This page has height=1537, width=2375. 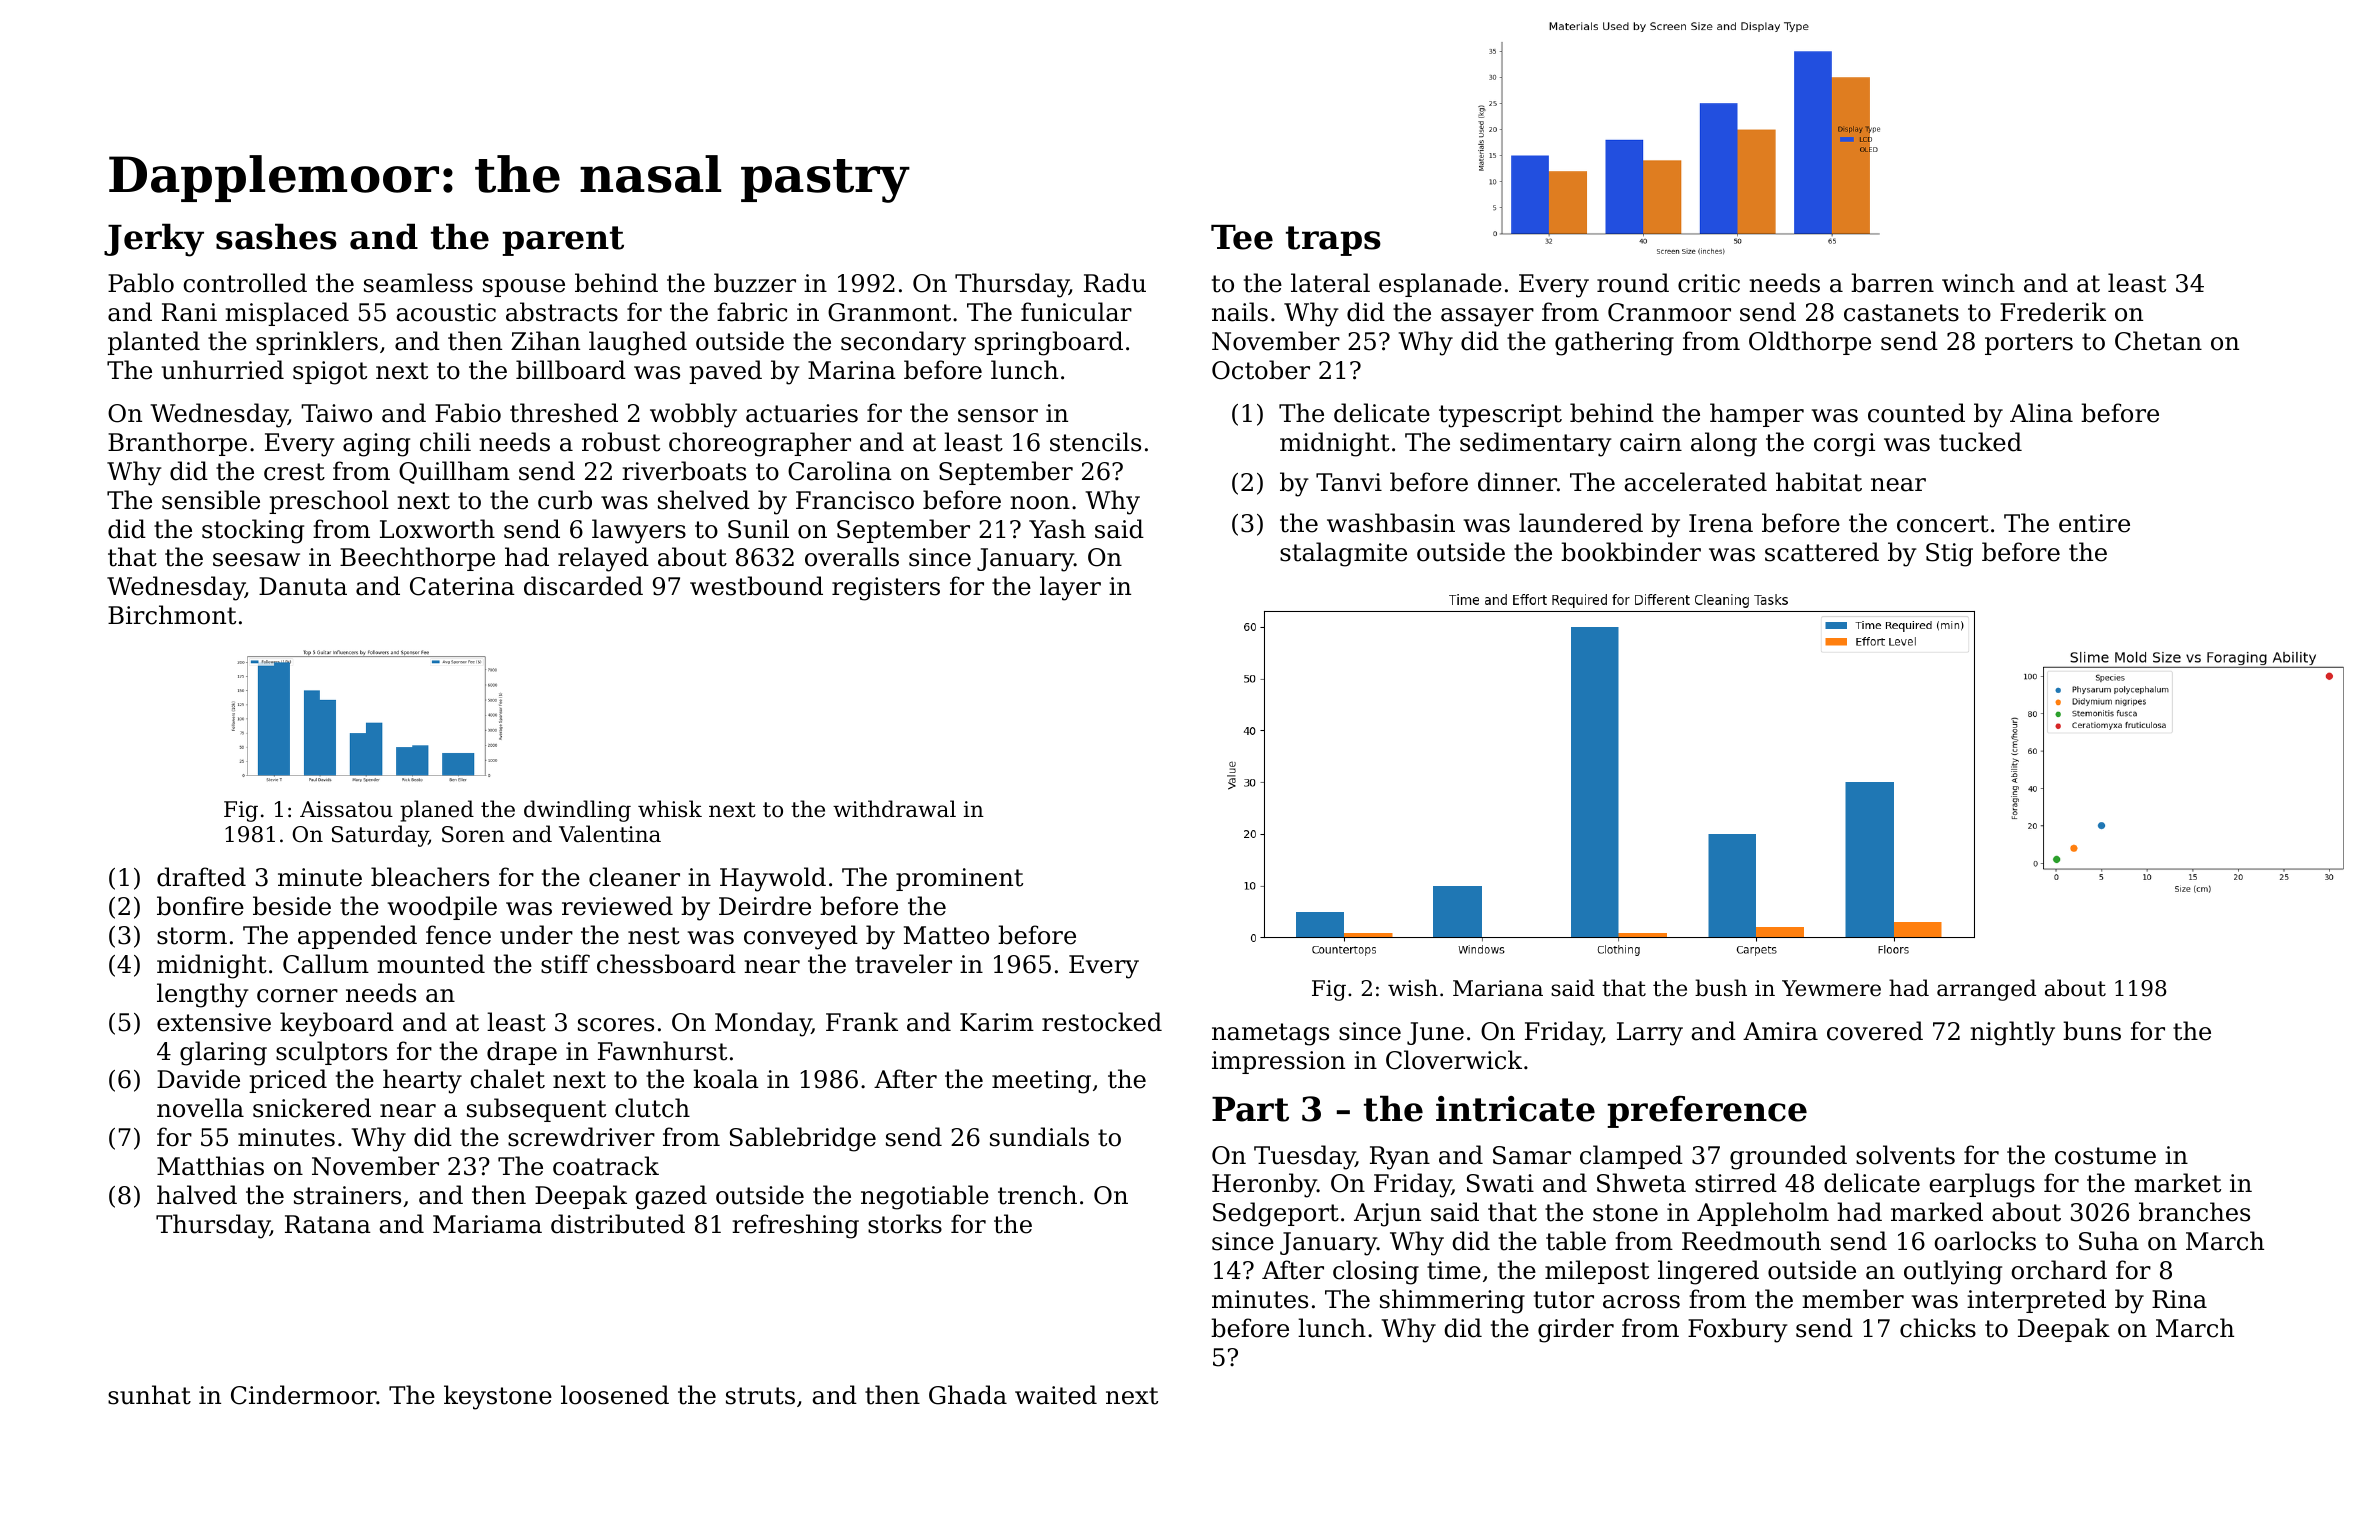 I want to click on sashes, so click(x=276, y=236).
